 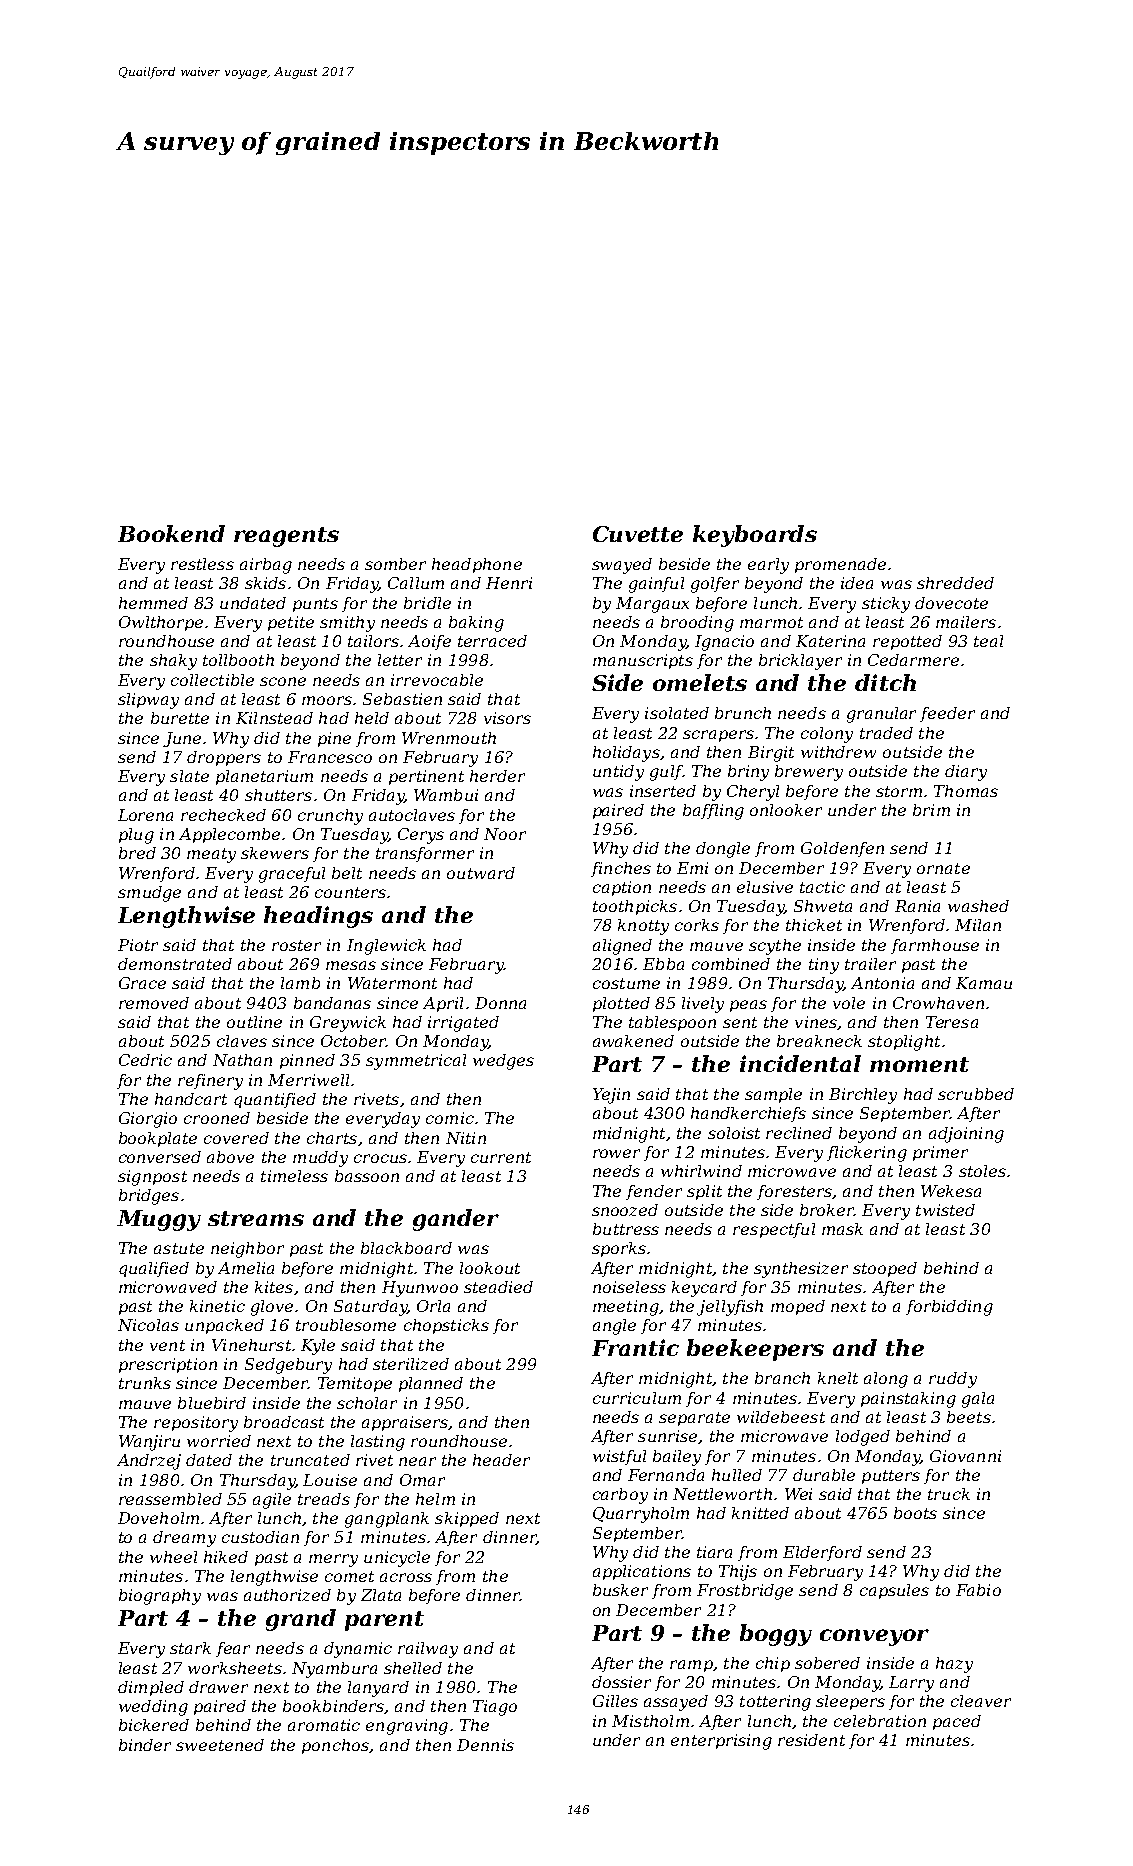 What do you see at coordinates (891, 1477) in the document?
I see `putters` at bounding box center [891, 1477].
